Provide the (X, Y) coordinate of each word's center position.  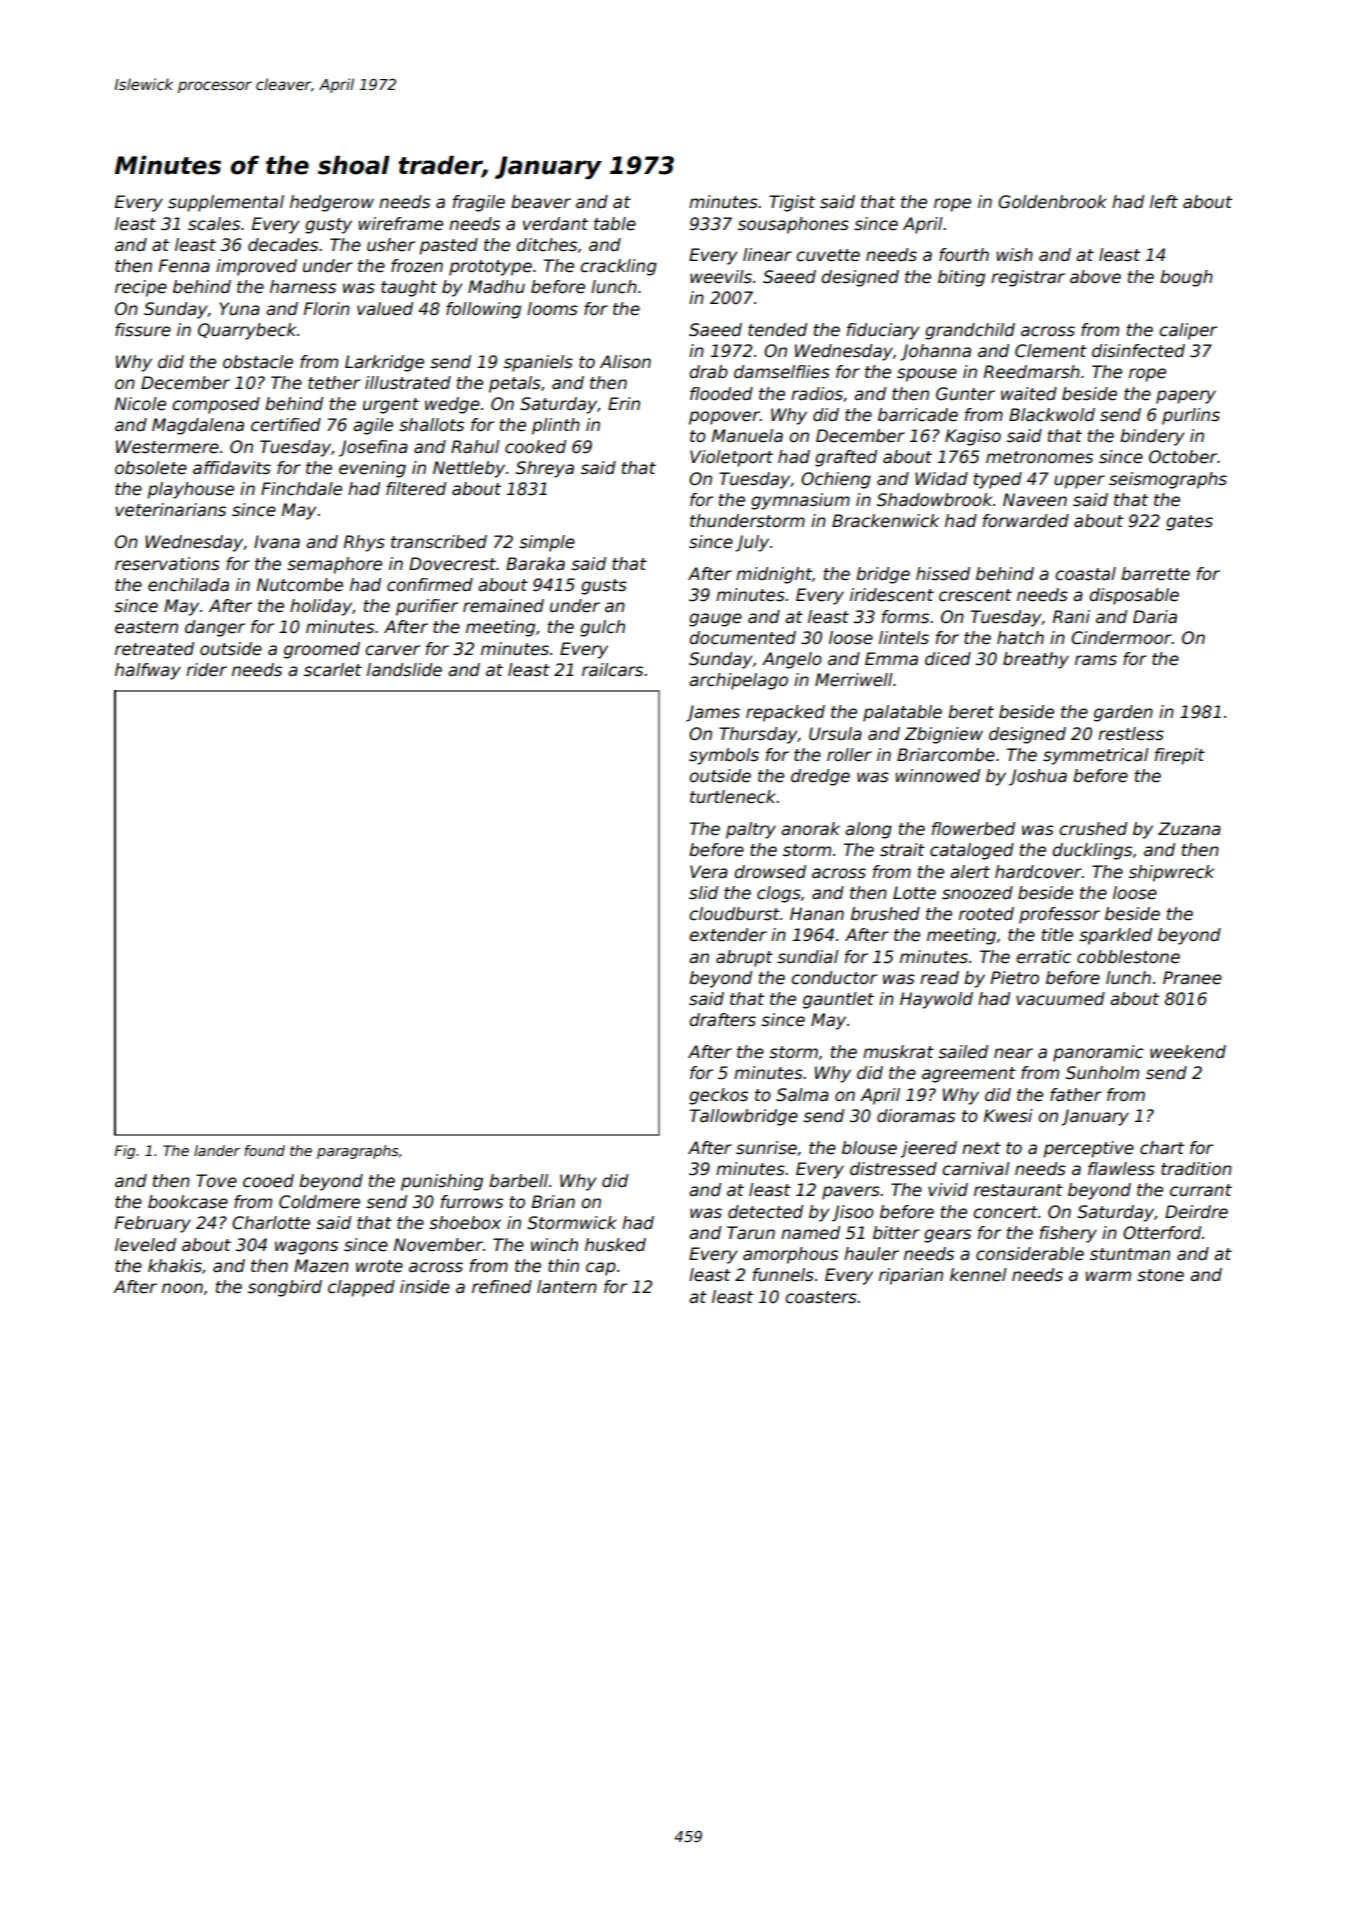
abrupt (744, 958)
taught (409, 288)
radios (817, 394)
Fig (124, 1152)
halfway (148, 671)
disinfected (1138, 351)
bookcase (188, 1202)
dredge (820, 777)
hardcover (1038, 872)
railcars (612, 670)
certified (286, 425)
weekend (1188, 1052)
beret (971, 712)
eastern (146, 627)
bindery (1152, 437)
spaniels (538, 363)
